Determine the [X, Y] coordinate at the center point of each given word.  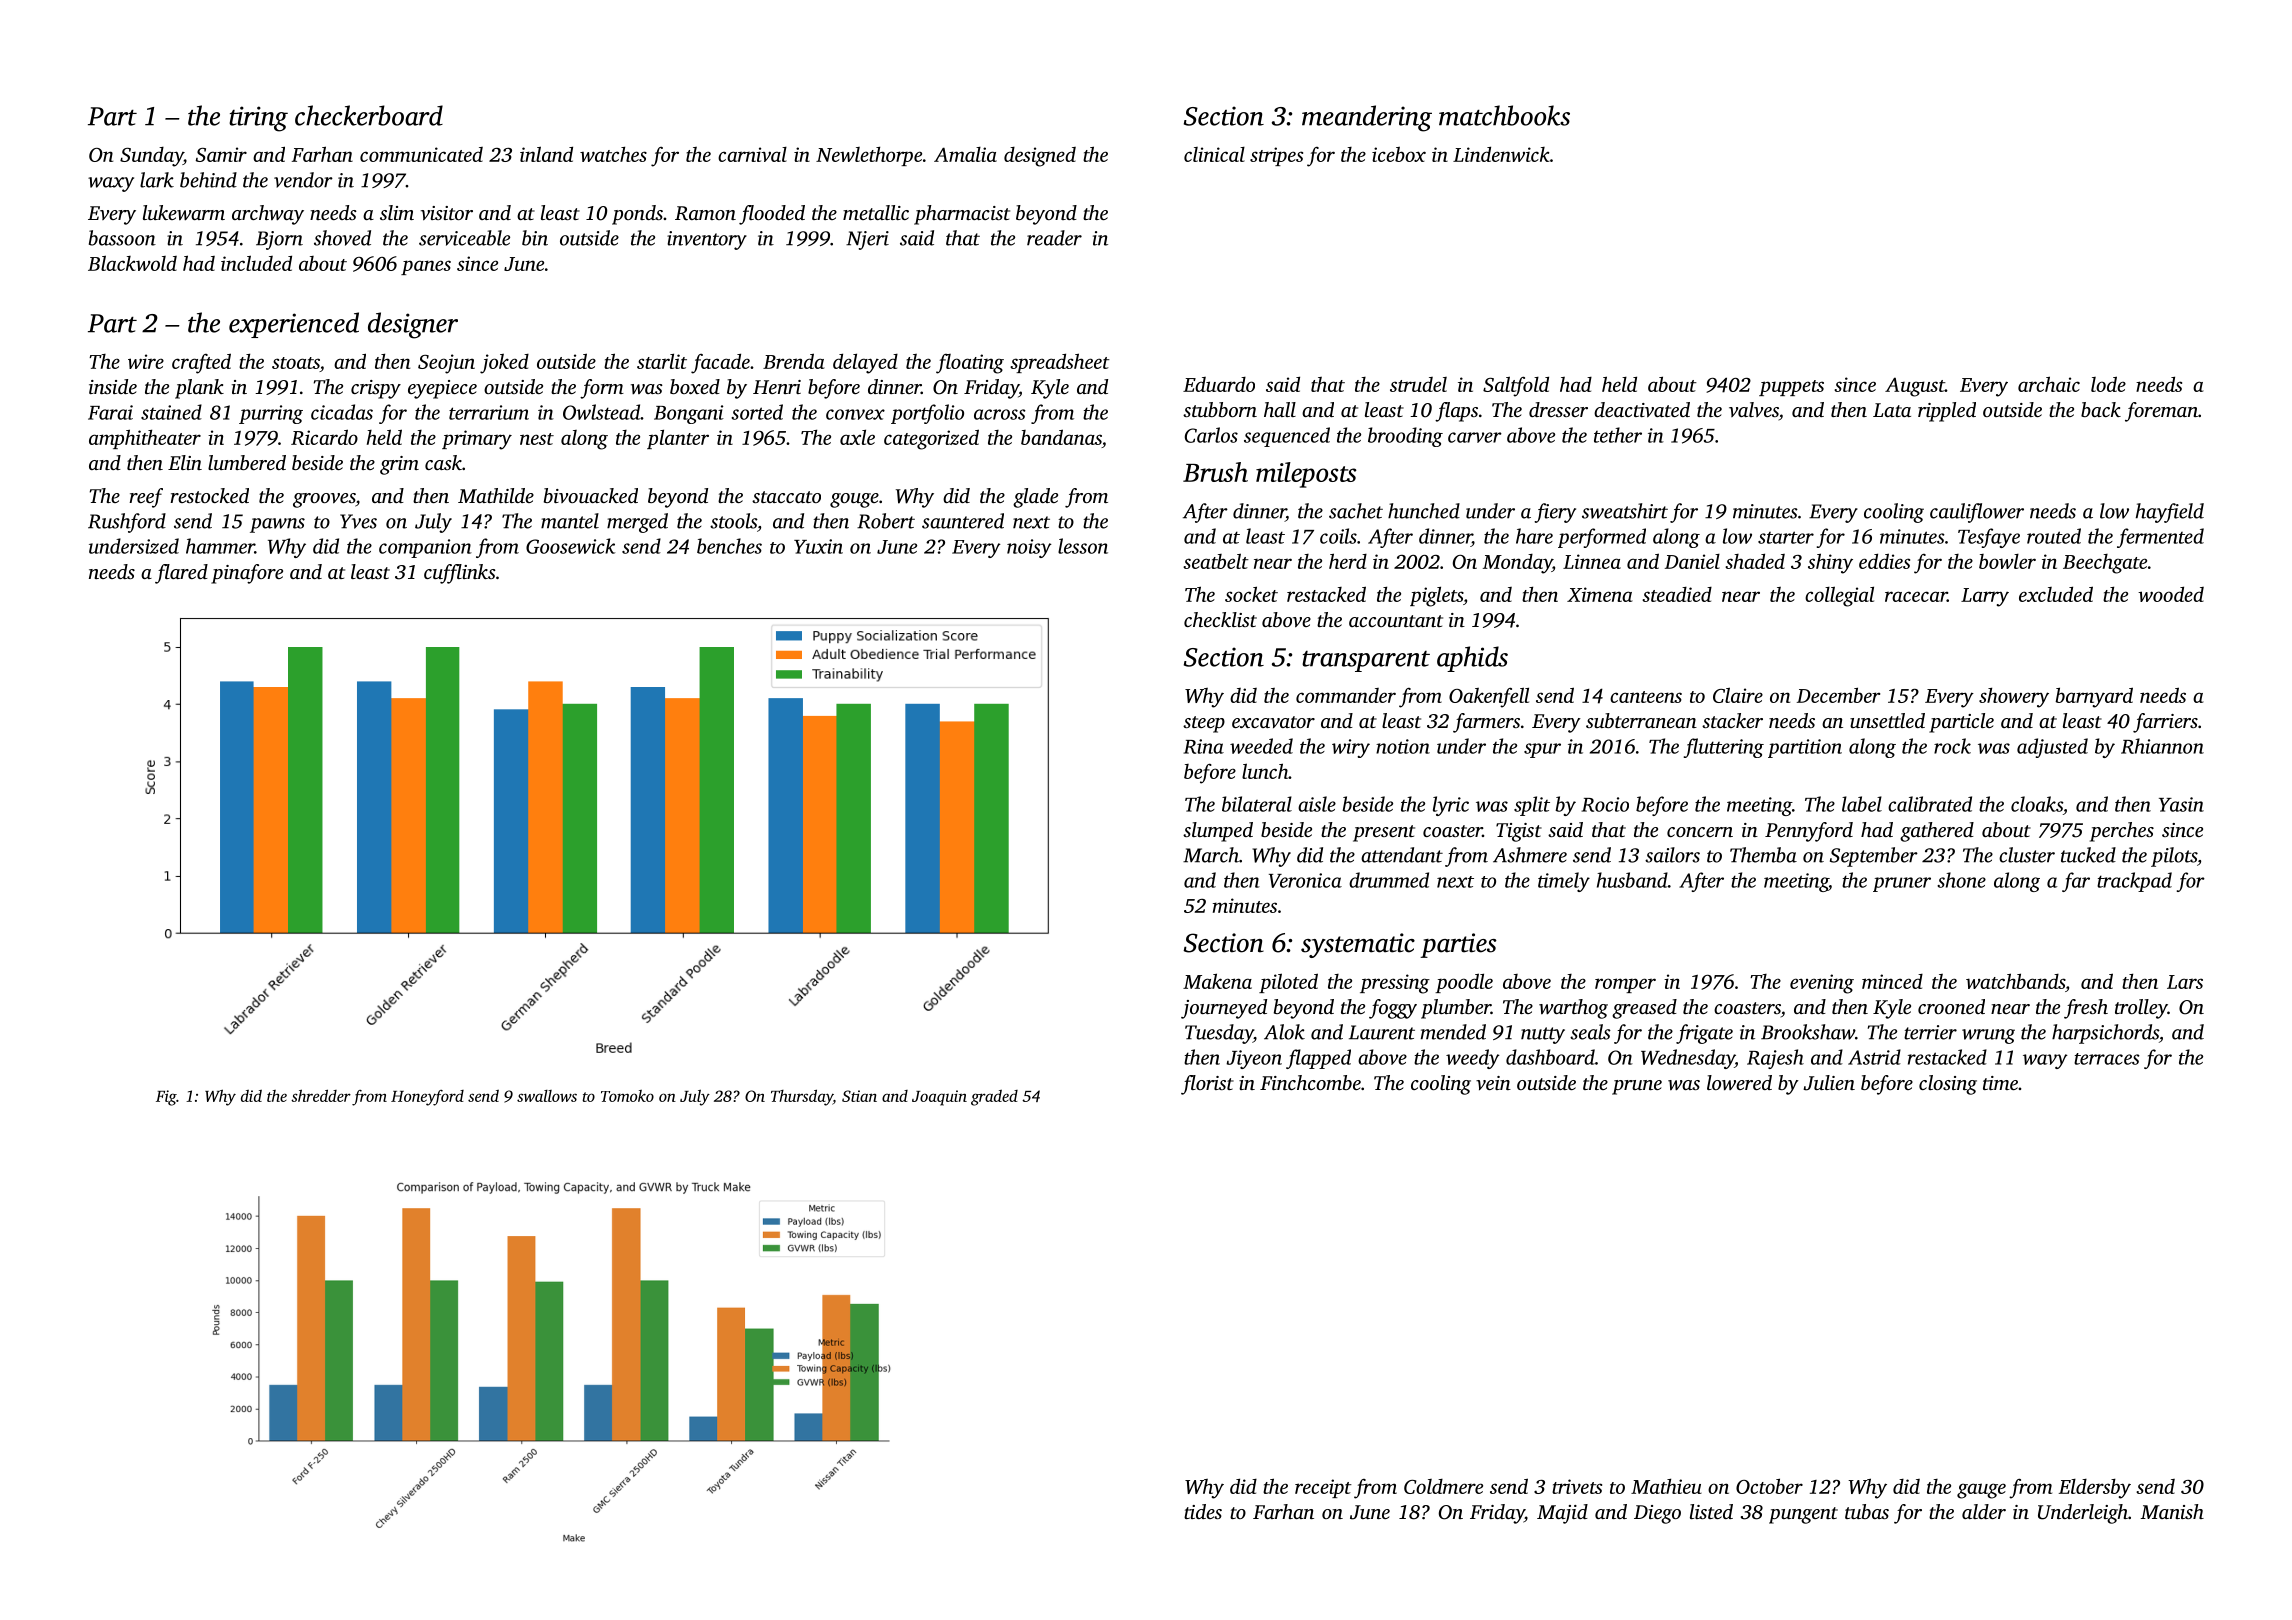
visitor [447, 213]
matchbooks [1504, 115]
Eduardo [1219, 384]
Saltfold [1516, 386]
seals [1590, 1032]
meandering [1367, 118]
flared [181, 574]
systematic [1358, 945]
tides [1203, 1511]
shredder [321, 1095]
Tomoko [627, 1096]
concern [1700, 832]
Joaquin [939, 1098]
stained [171, 412]
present [1384, 833]
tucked [2088, 855]
